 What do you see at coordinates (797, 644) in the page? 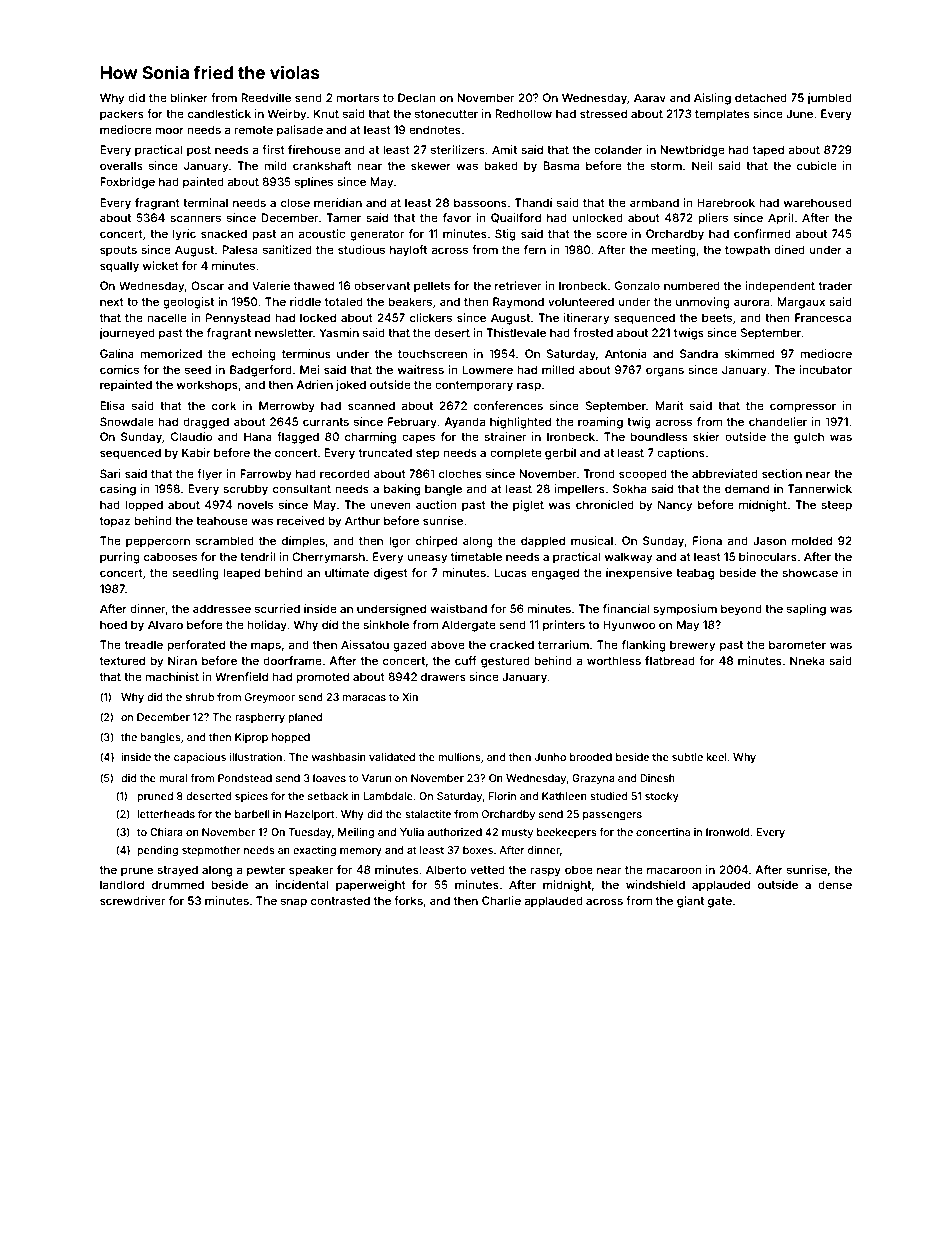
I see `barometer` at bounding box center [797, 644].
